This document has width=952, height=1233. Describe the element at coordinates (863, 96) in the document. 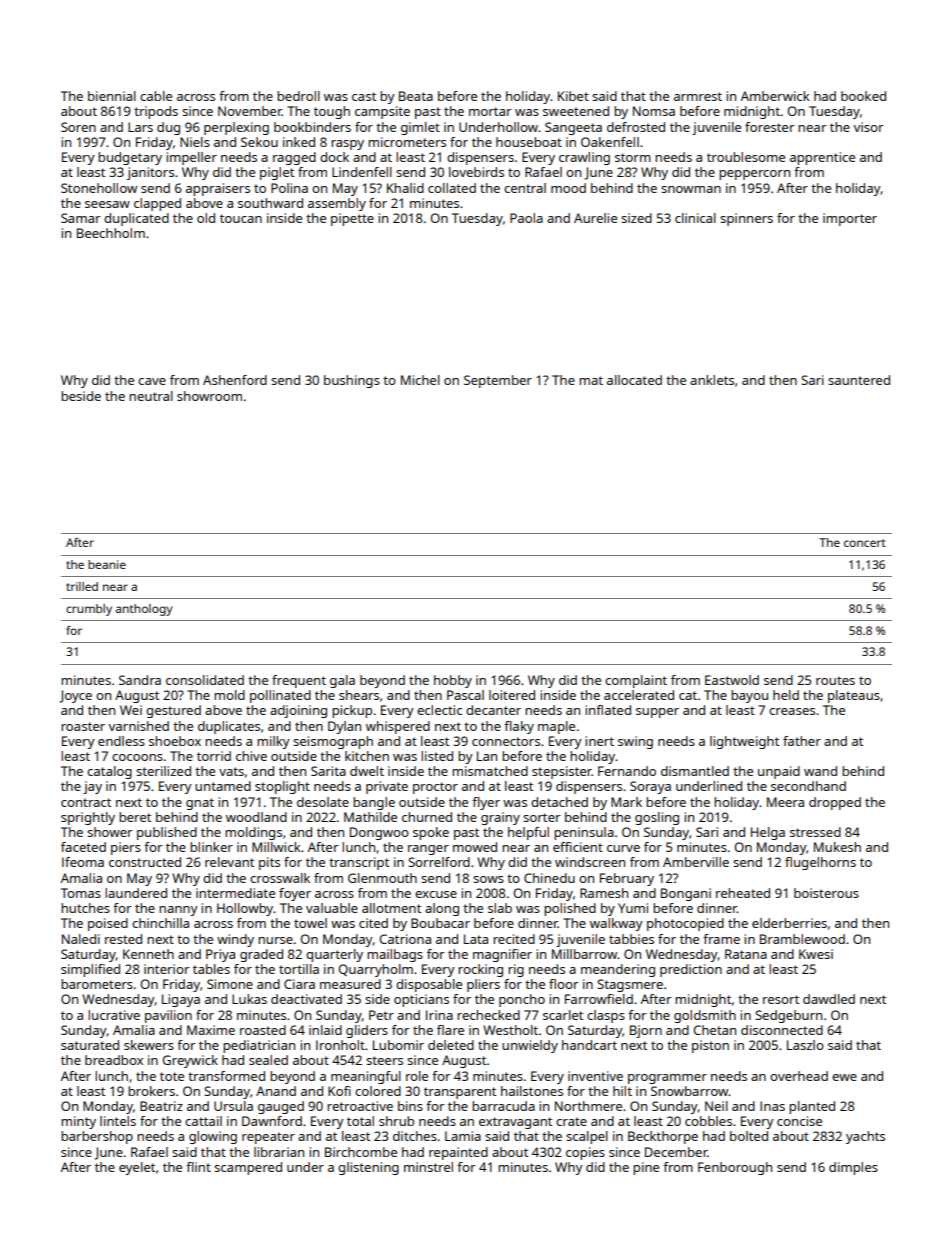

I see `booked` at that location.
